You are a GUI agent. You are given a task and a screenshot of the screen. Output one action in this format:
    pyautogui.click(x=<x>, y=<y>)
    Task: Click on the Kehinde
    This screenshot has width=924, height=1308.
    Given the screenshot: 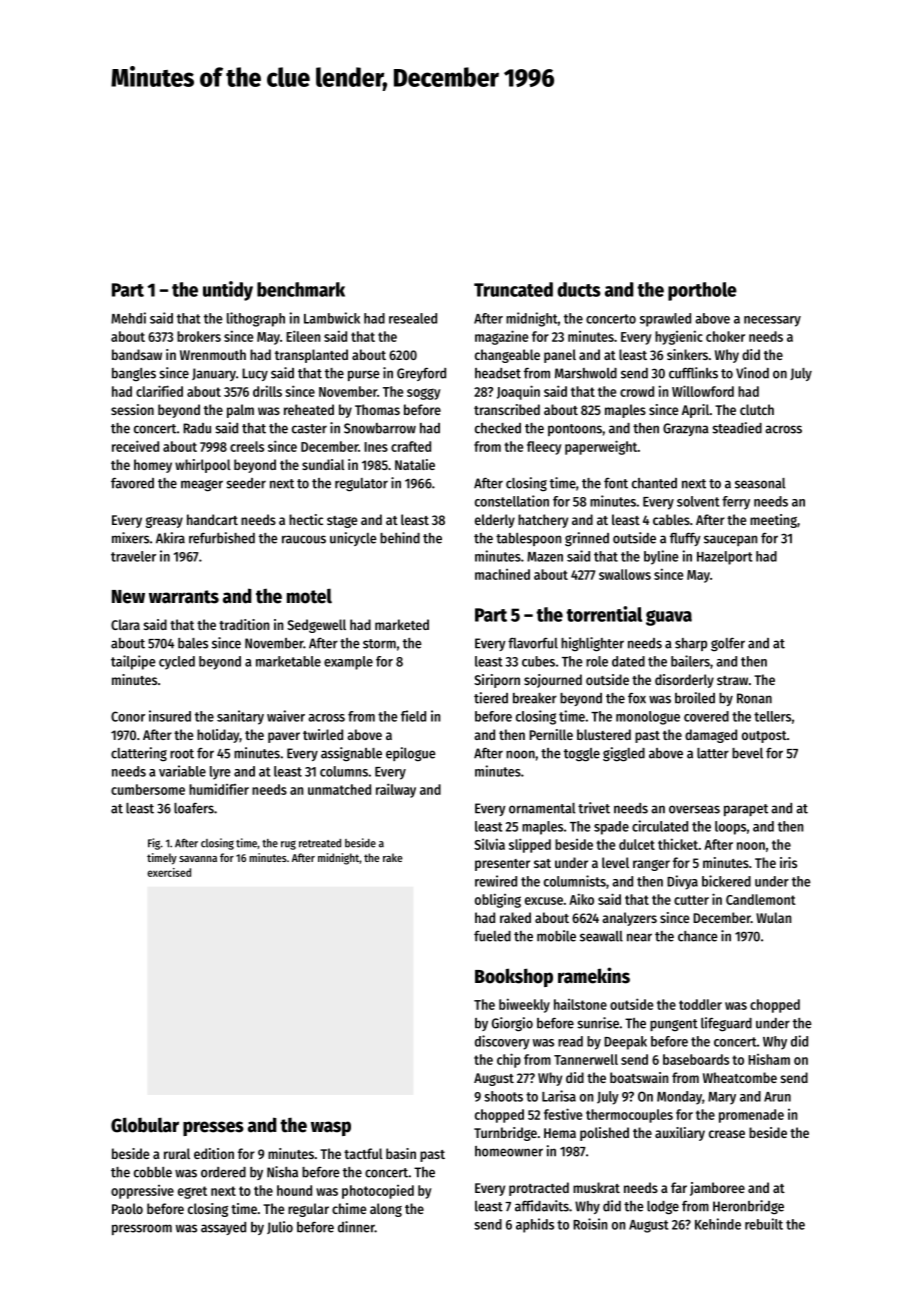 What is the action you would take?
    pyautogui.click(x=718, y=1224)
